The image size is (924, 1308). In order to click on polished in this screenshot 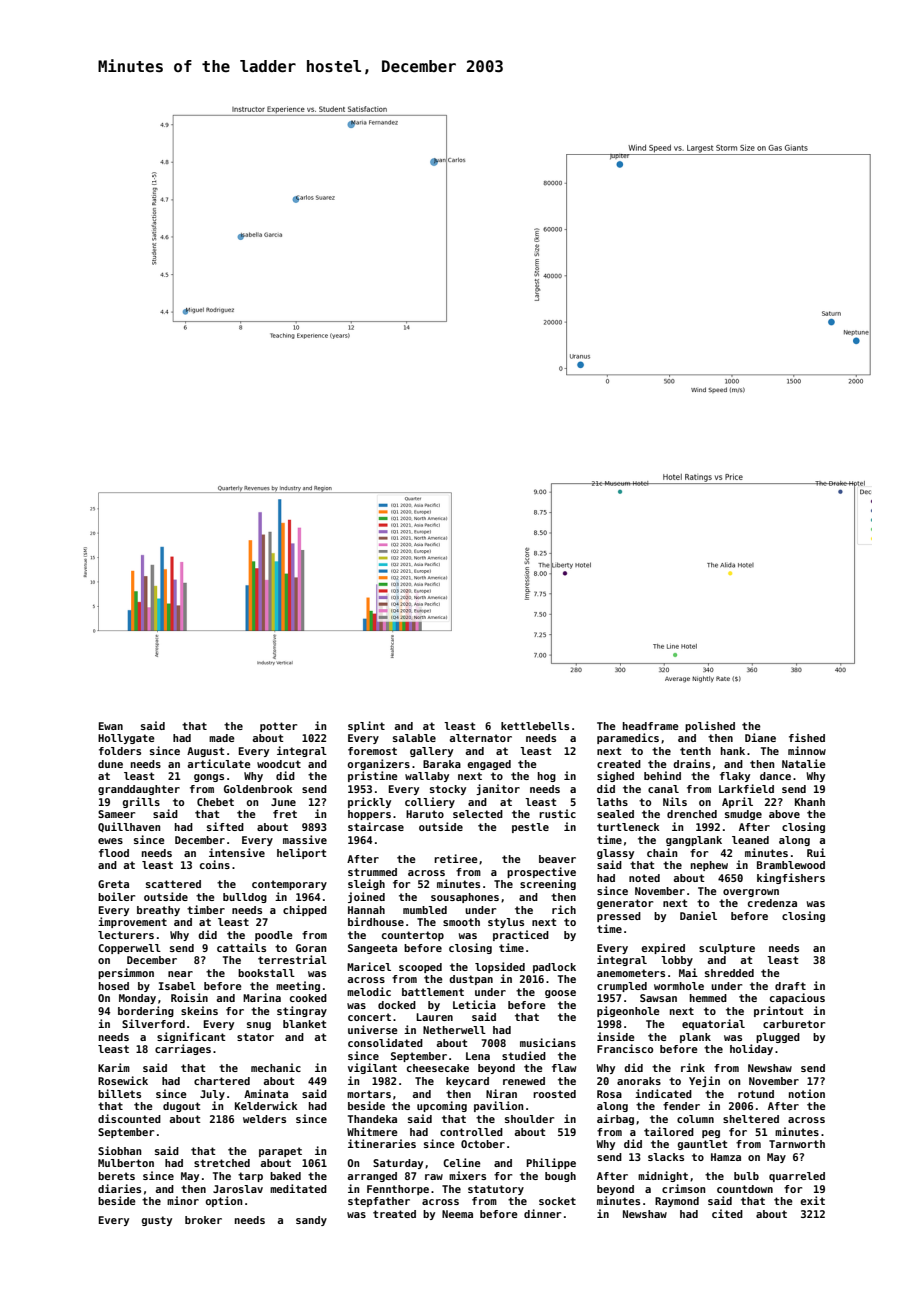, I will do `click(710, 726)`.
